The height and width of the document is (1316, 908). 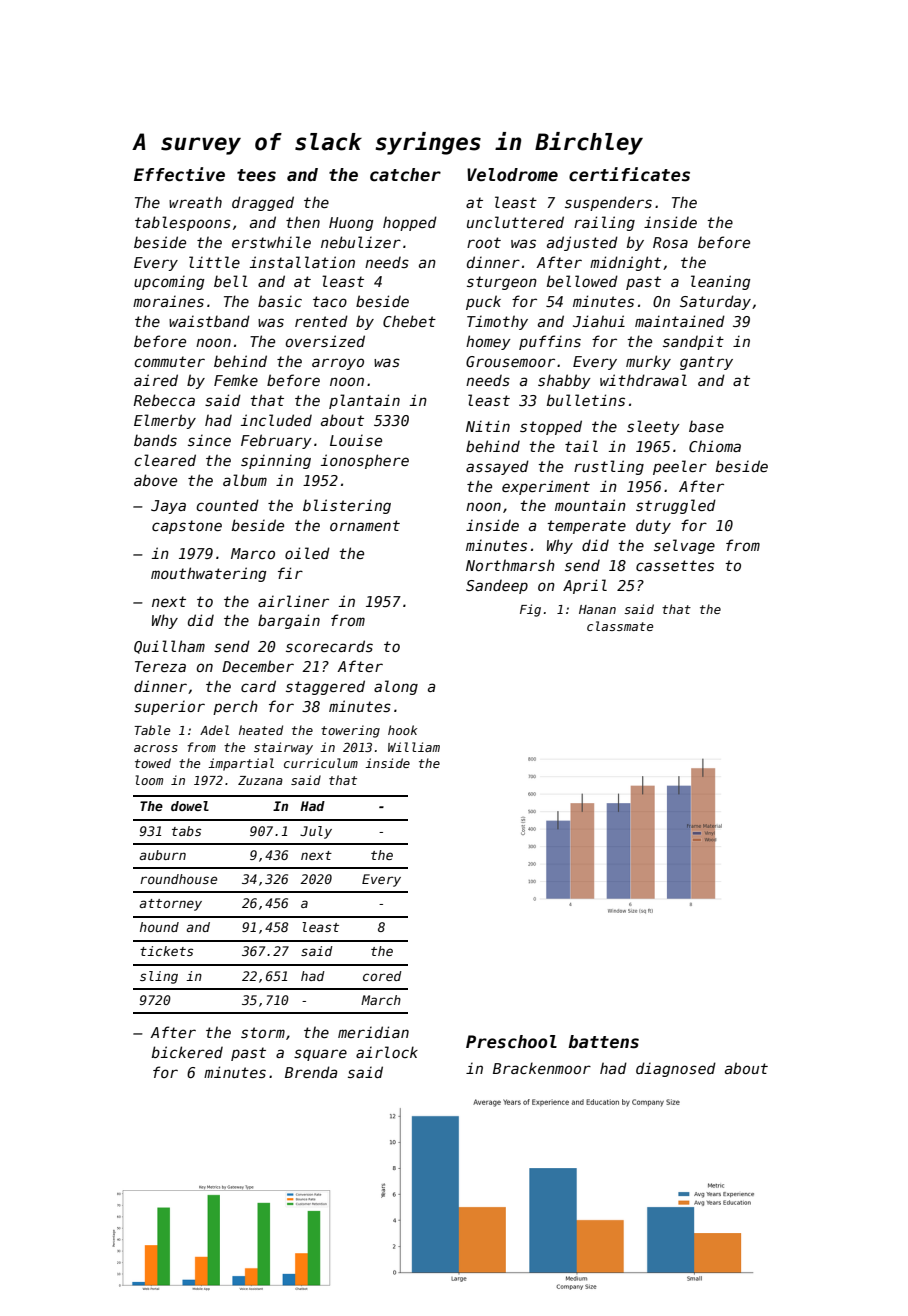 I want to click on tees, so click(x=256, y=175).
